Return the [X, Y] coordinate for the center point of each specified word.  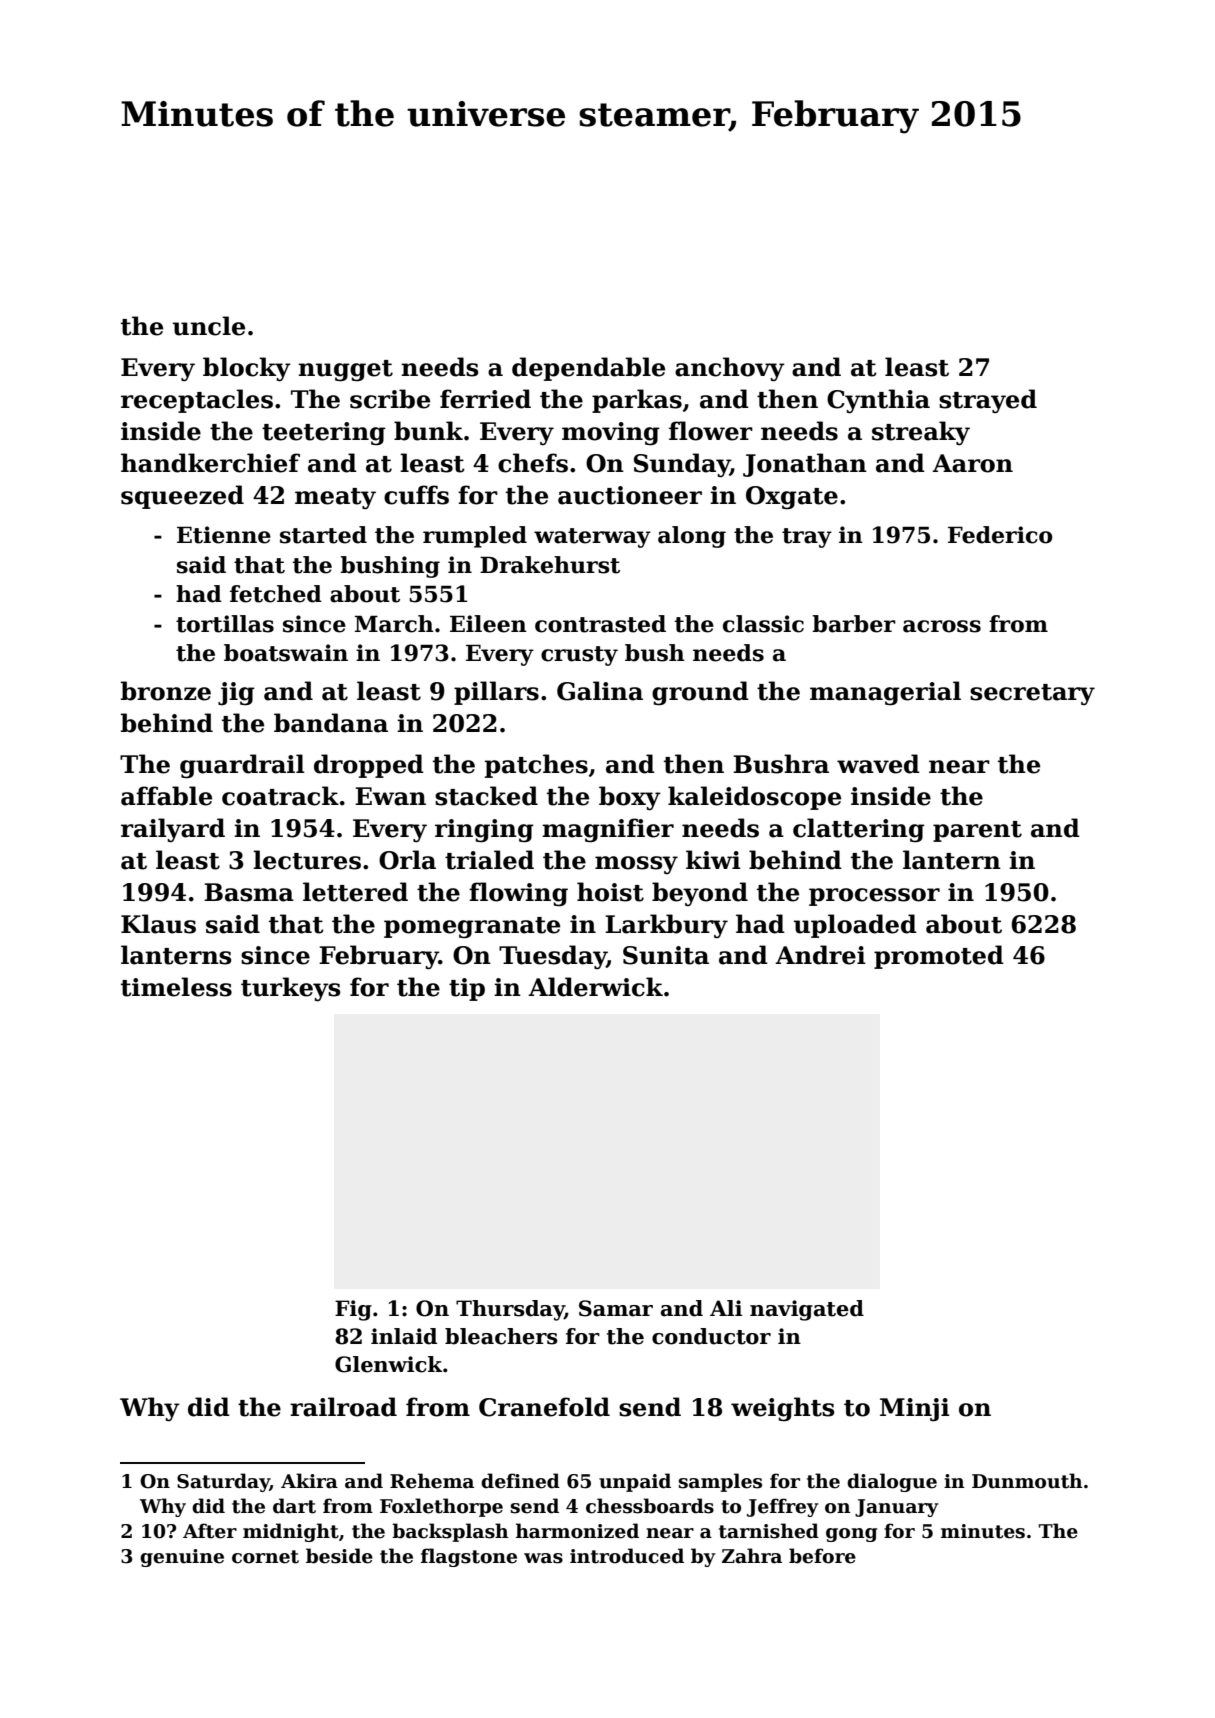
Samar [616, 1308]
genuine [182, 1558]
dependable [588, 369]
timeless [176, 987]
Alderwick [595, 987]
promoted [939, 957]
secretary [1032, 694]
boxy [630, 798]
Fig [353, 1310]
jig [236, 694]
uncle [209, 326]
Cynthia [878, 401]
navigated [807, 1310]
